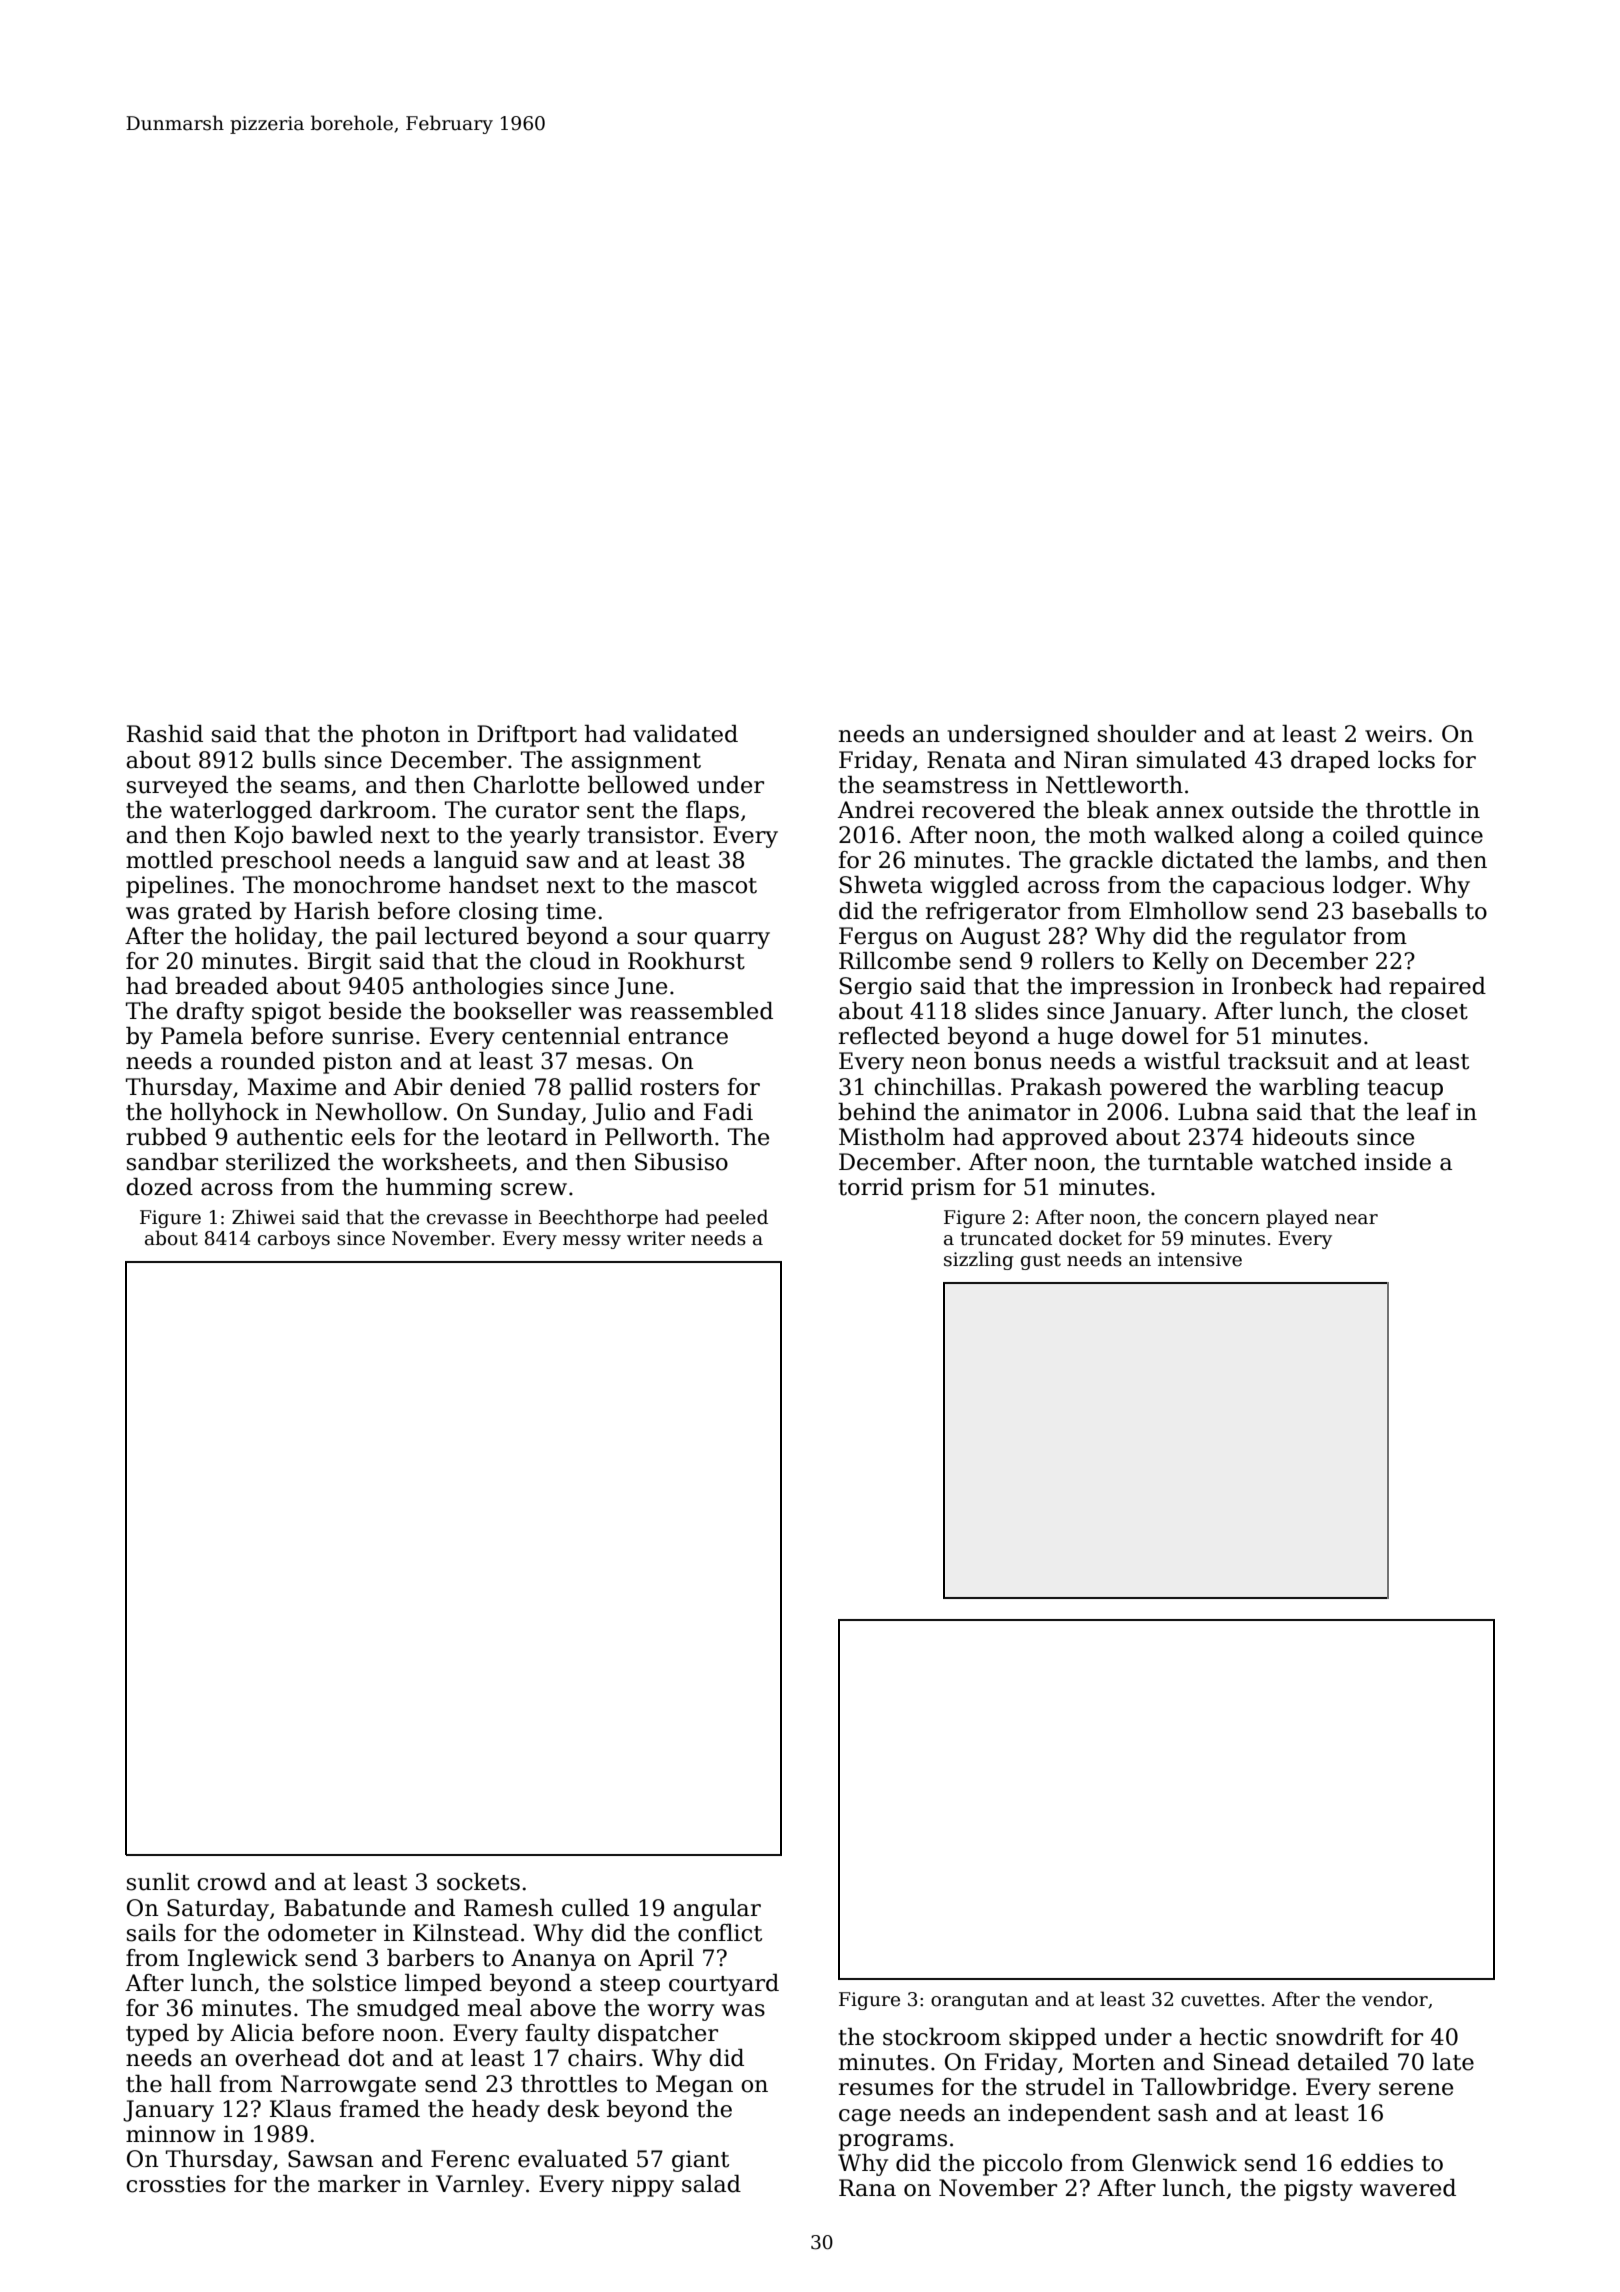 The width and height of the screenshot is (1620, 2292). Describe the element at coordinates (1200, 1259) in the screenshot. I see `intensive` at that location.
